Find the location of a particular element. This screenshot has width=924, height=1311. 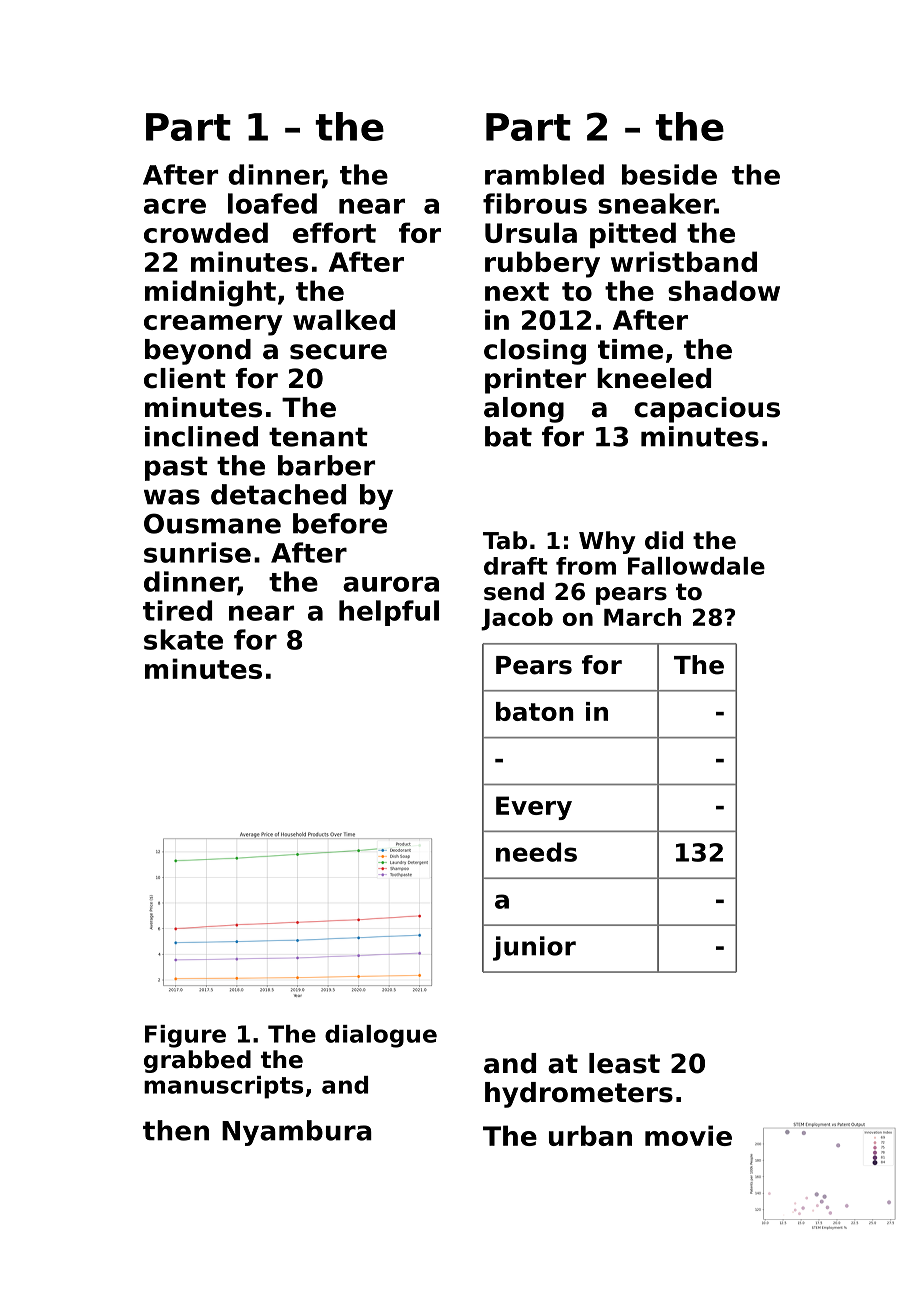

Ousmane is located at coordinates (212, 523).
